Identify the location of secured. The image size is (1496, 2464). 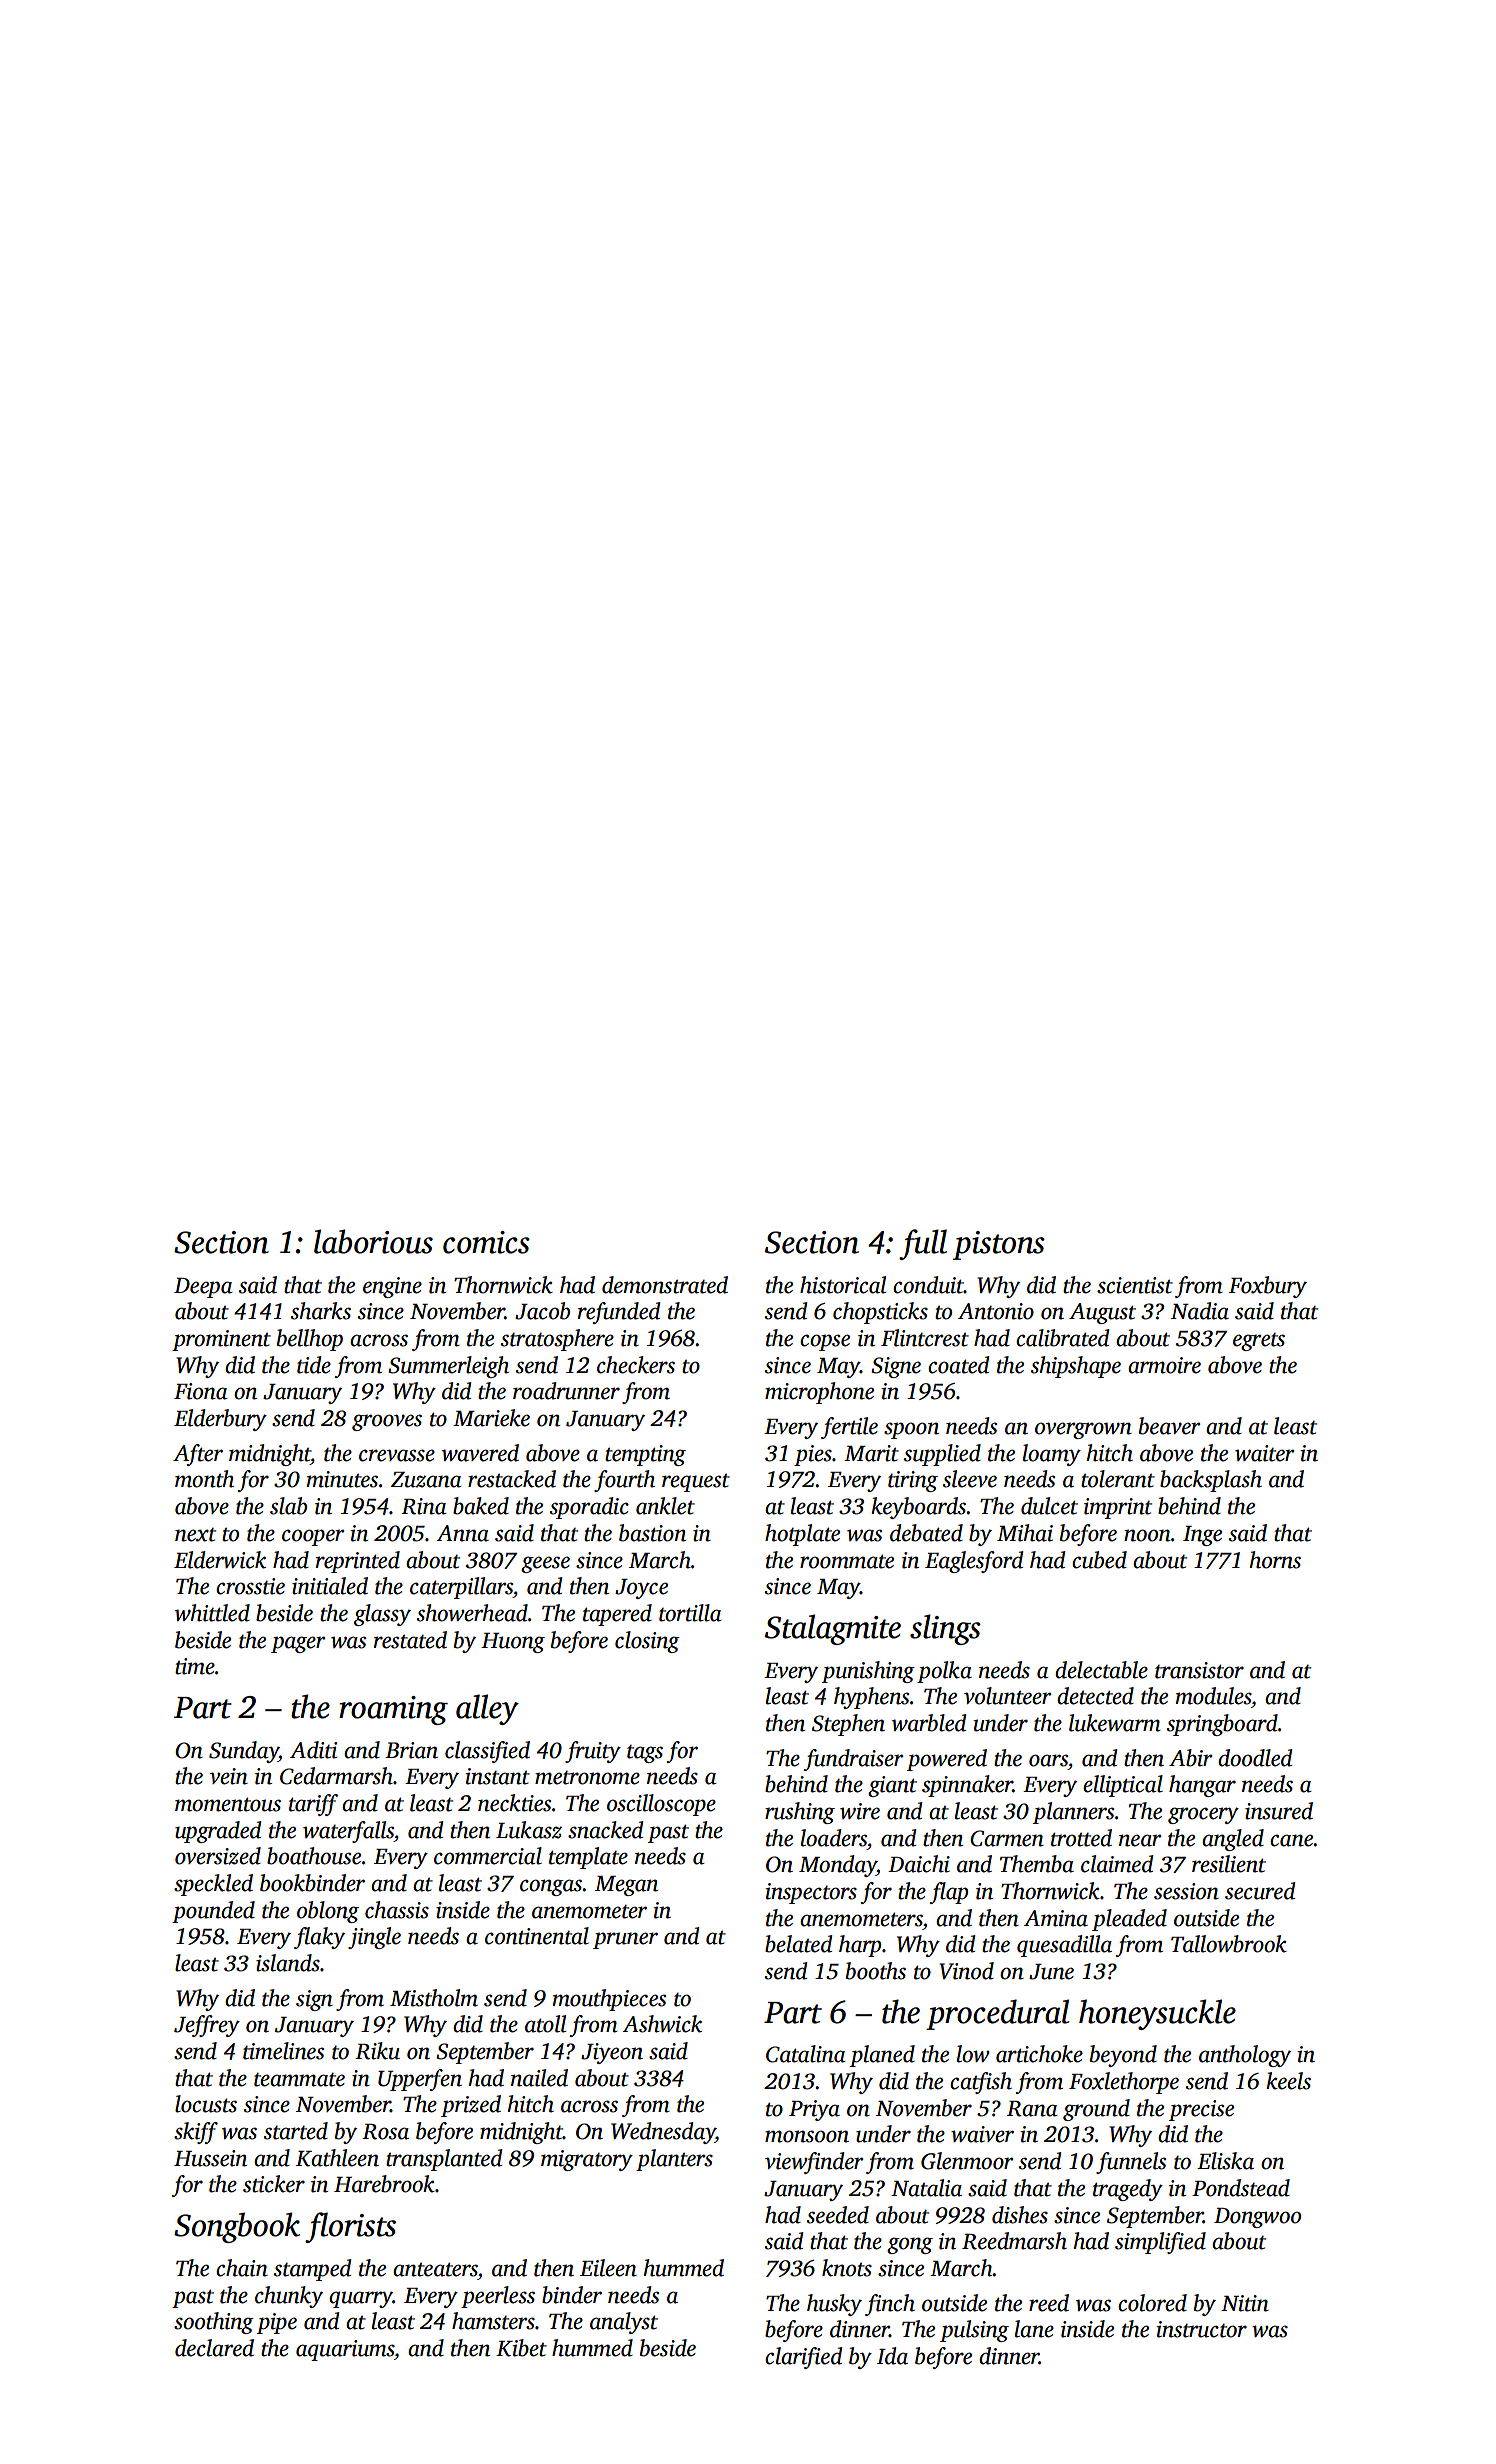
(1260, 1891).
